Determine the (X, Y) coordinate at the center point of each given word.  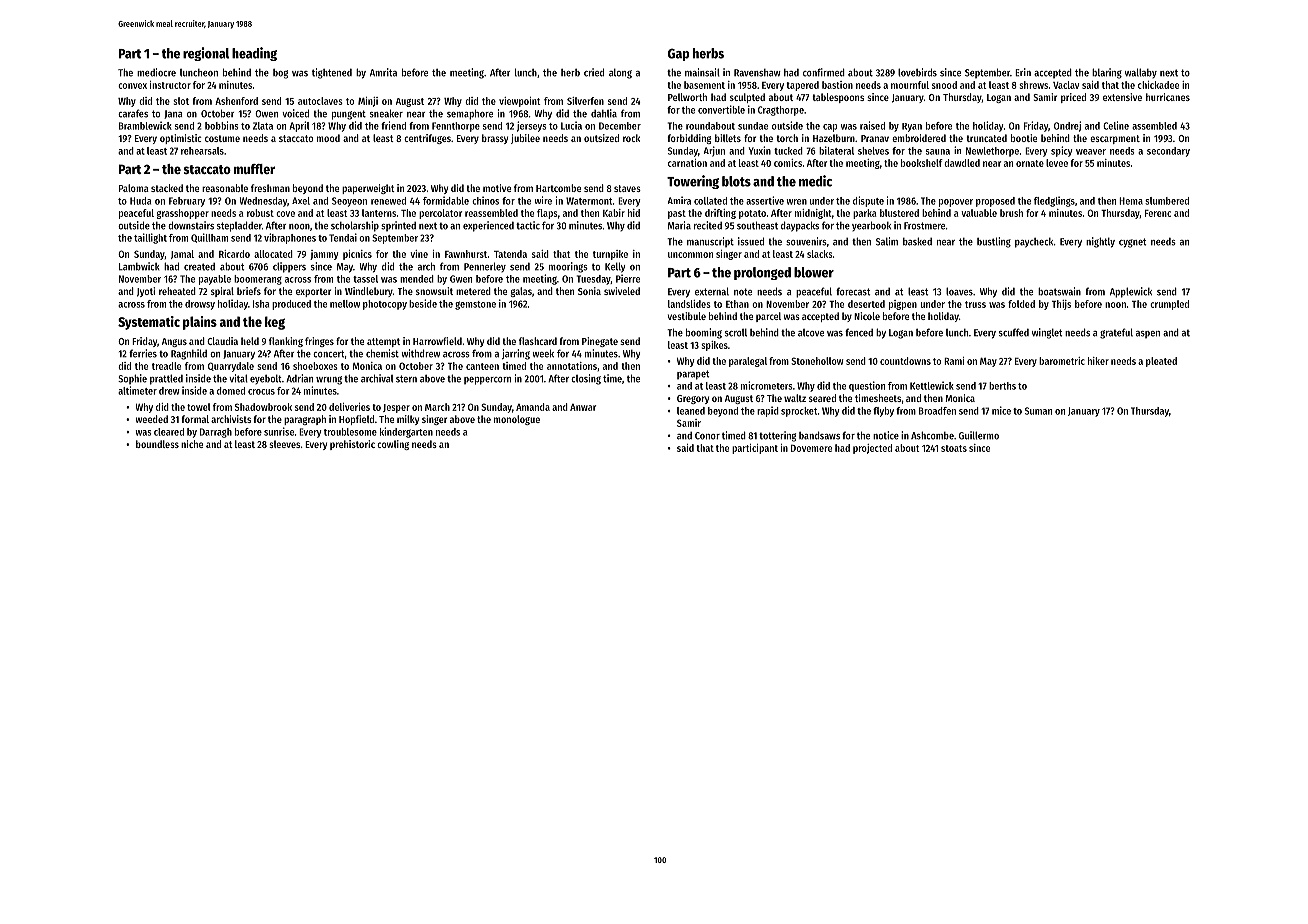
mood (328, 138)
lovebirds (917, 72)
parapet (693, 375)
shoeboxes (315, 366)
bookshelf (922, 163)
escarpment (1115, 139)
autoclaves (320, 101)
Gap (678, 54)
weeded (152, 419)
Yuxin (760, 150)
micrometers (767, 385)
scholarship (355, 226)
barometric (1062, 361)
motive (497, 188)
